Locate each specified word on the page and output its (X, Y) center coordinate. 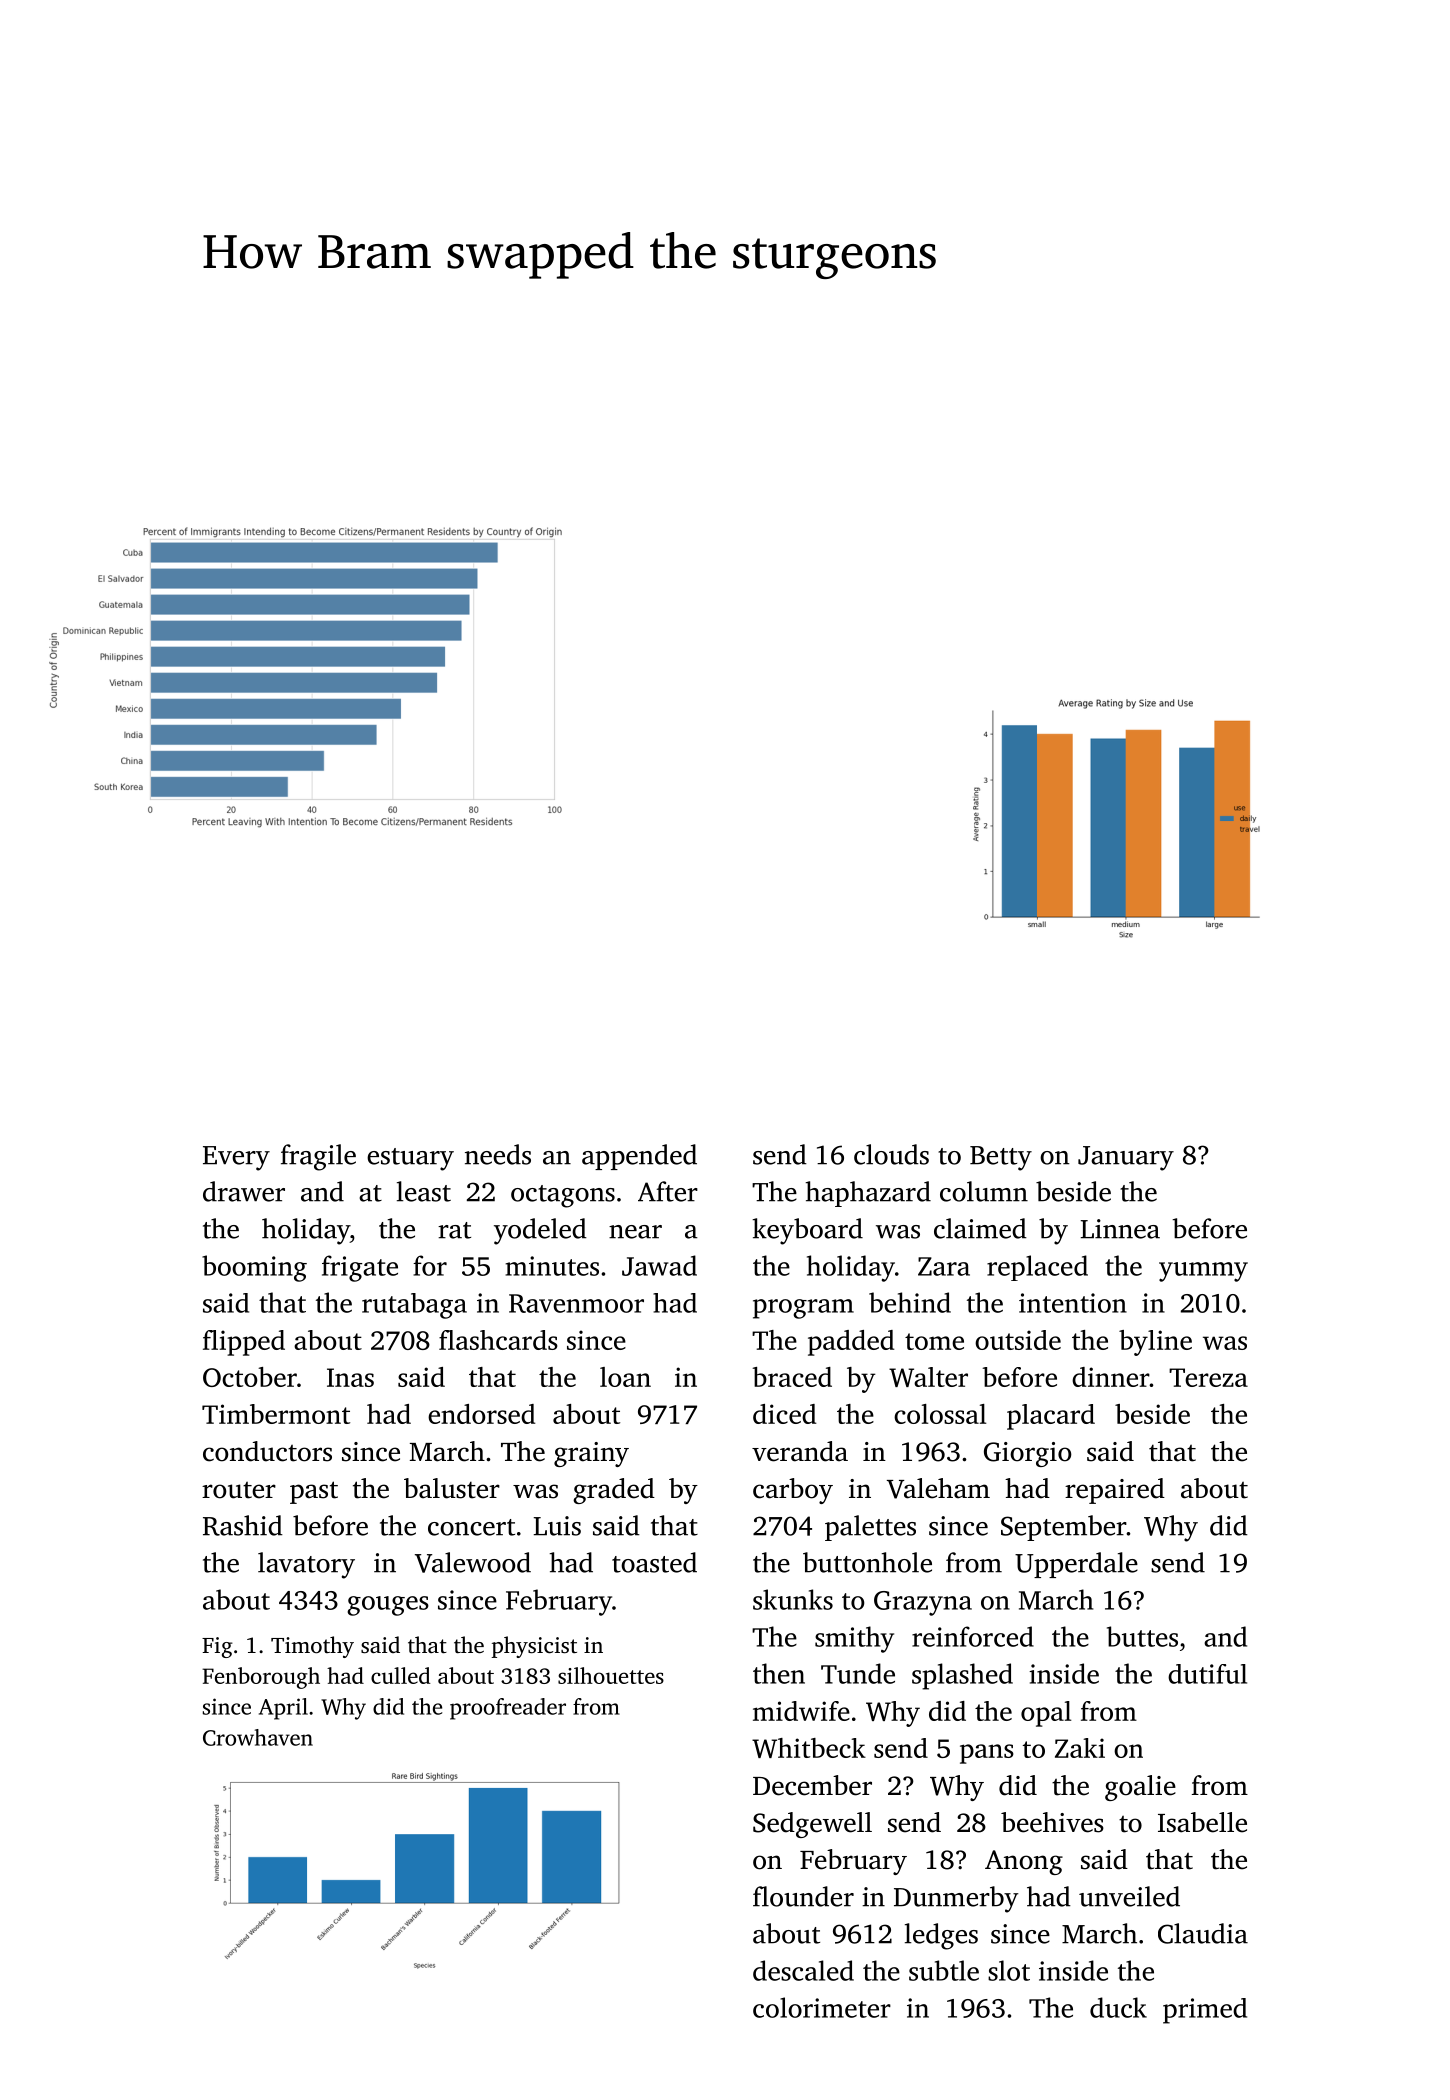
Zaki (1080, 1748)
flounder (803, 1896)
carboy (793, 1491)
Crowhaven (258, 1737)
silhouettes (611, 1675)
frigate (360, 1268)
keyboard (807, 1231)
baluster (452, 1488)
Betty (1001, 1158)
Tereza (1208, 1377)
